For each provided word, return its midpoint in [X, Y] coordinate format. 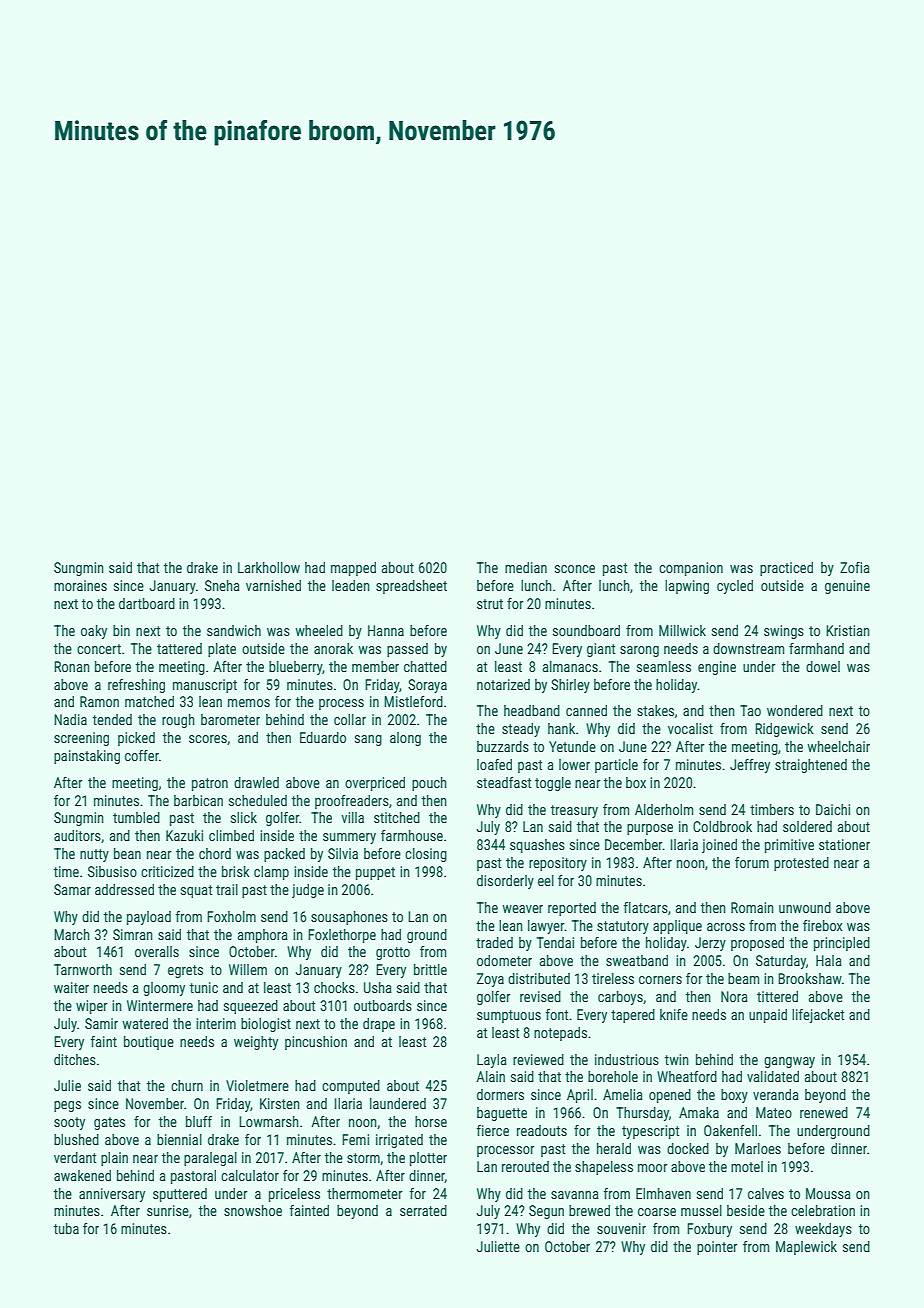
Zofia [855, 567]
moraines [80, 585]
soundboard [586, 630]
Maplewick [806, 1248]
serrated [423, 1210]
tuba [66, 1228]
